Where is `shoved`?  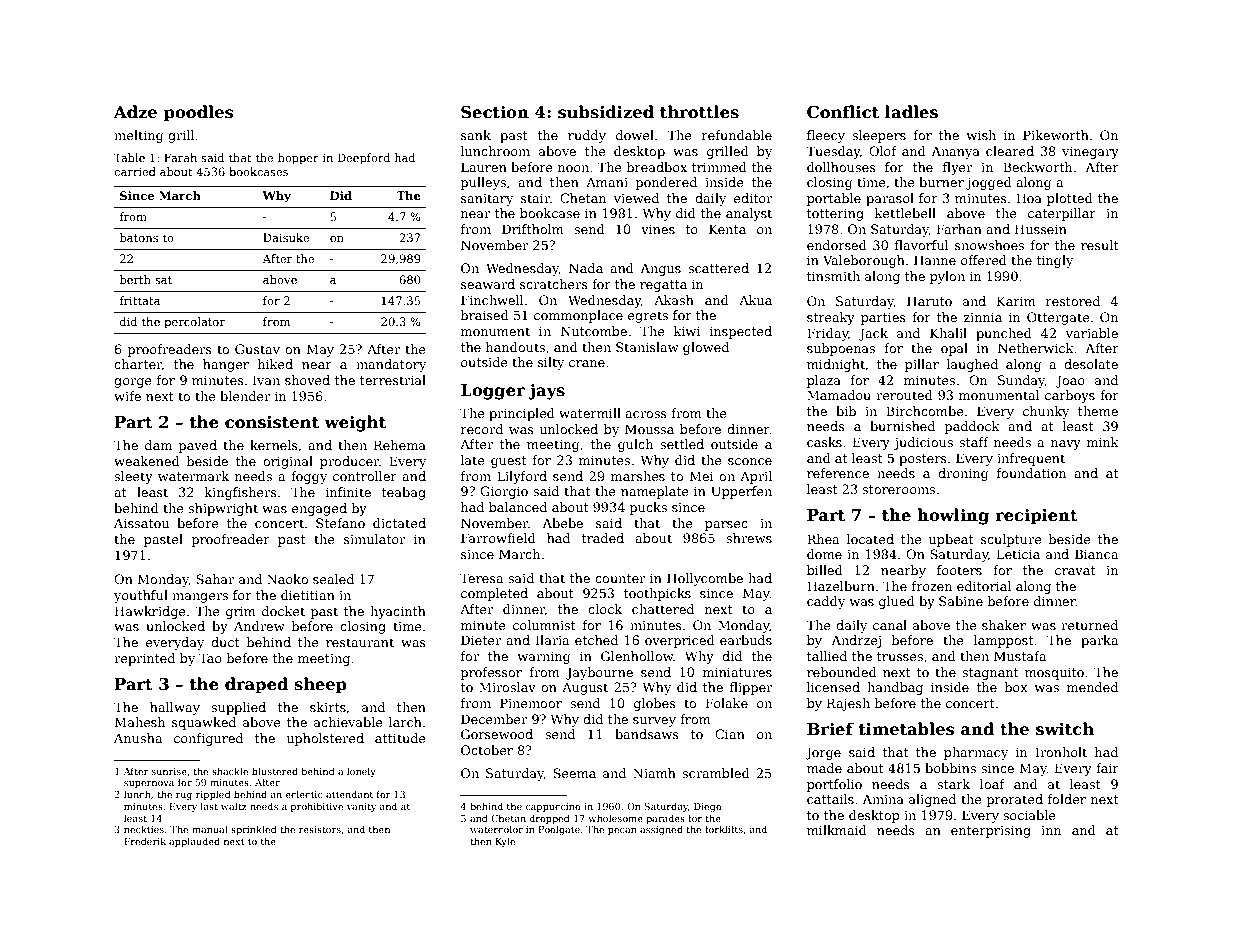 shoved is located at coordinates (307, 380).
